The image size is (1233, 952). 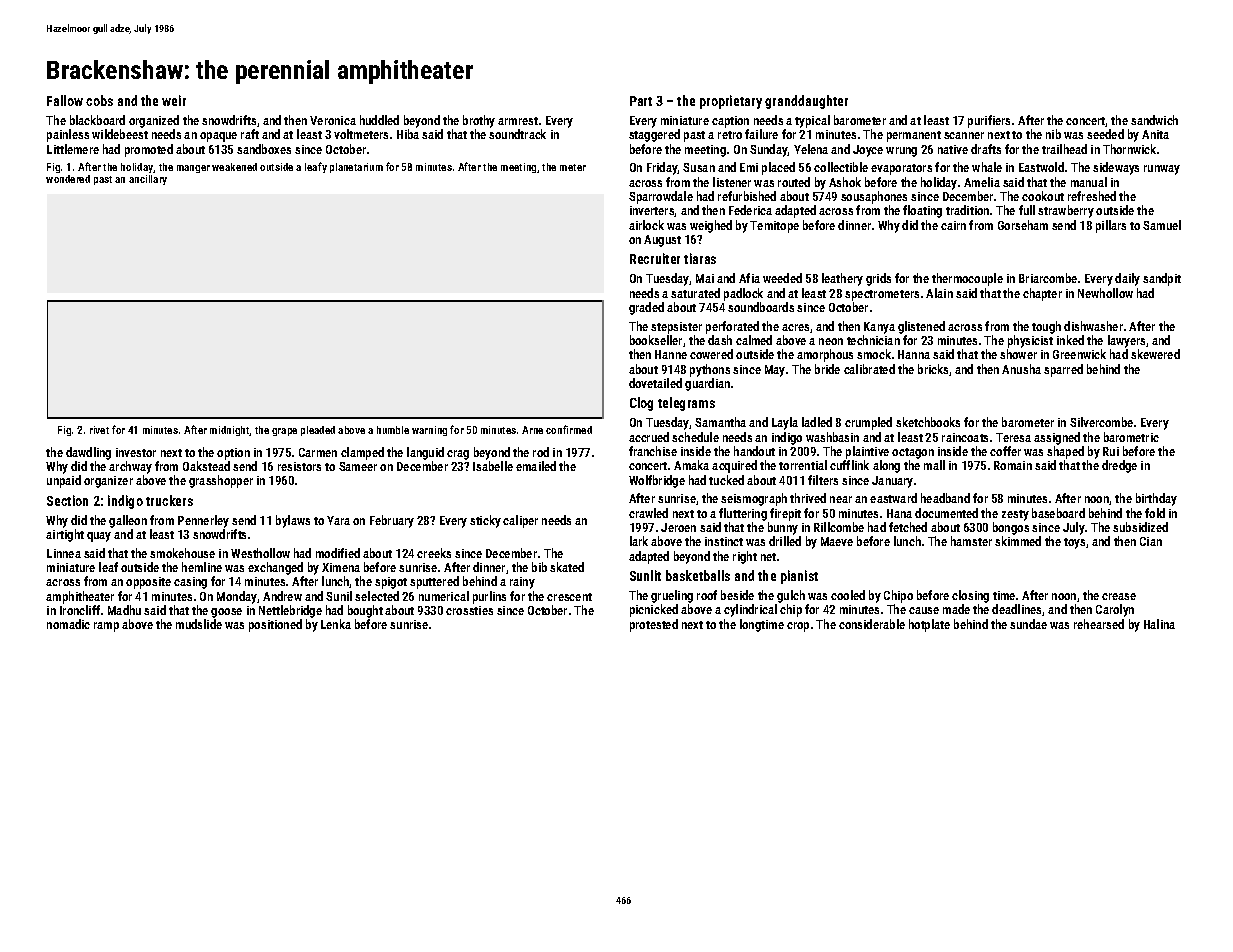 What do you see at coordinates (174, 100) in the screenshot?
I see `weir` at bounding box center [174, 100].
